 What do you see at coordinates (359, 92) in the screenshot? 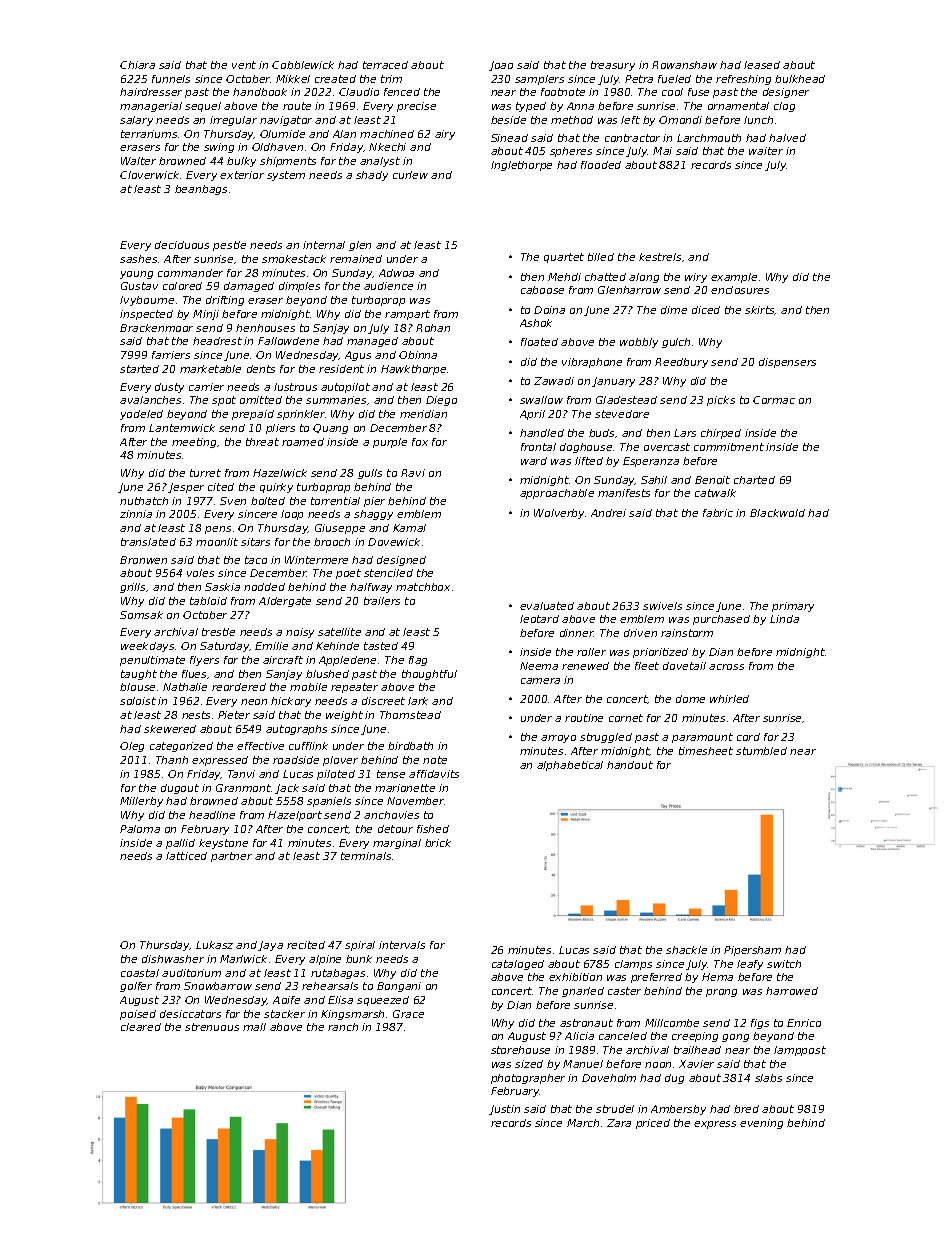
I see `Claudio` at bounding box center [359, 92].
